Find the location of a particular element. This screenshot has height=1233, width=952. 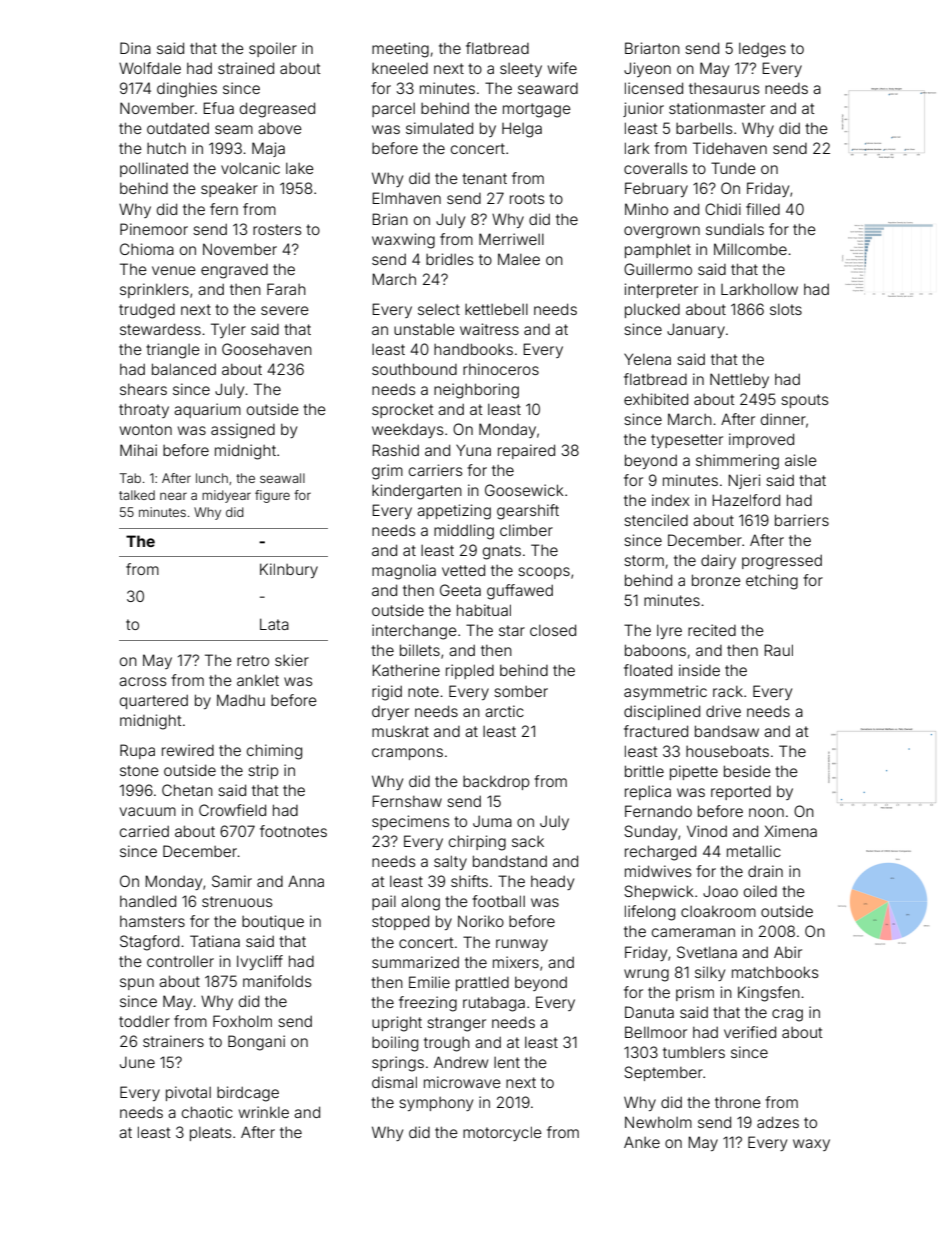

interpreter is located at coordinates (661, 290).
